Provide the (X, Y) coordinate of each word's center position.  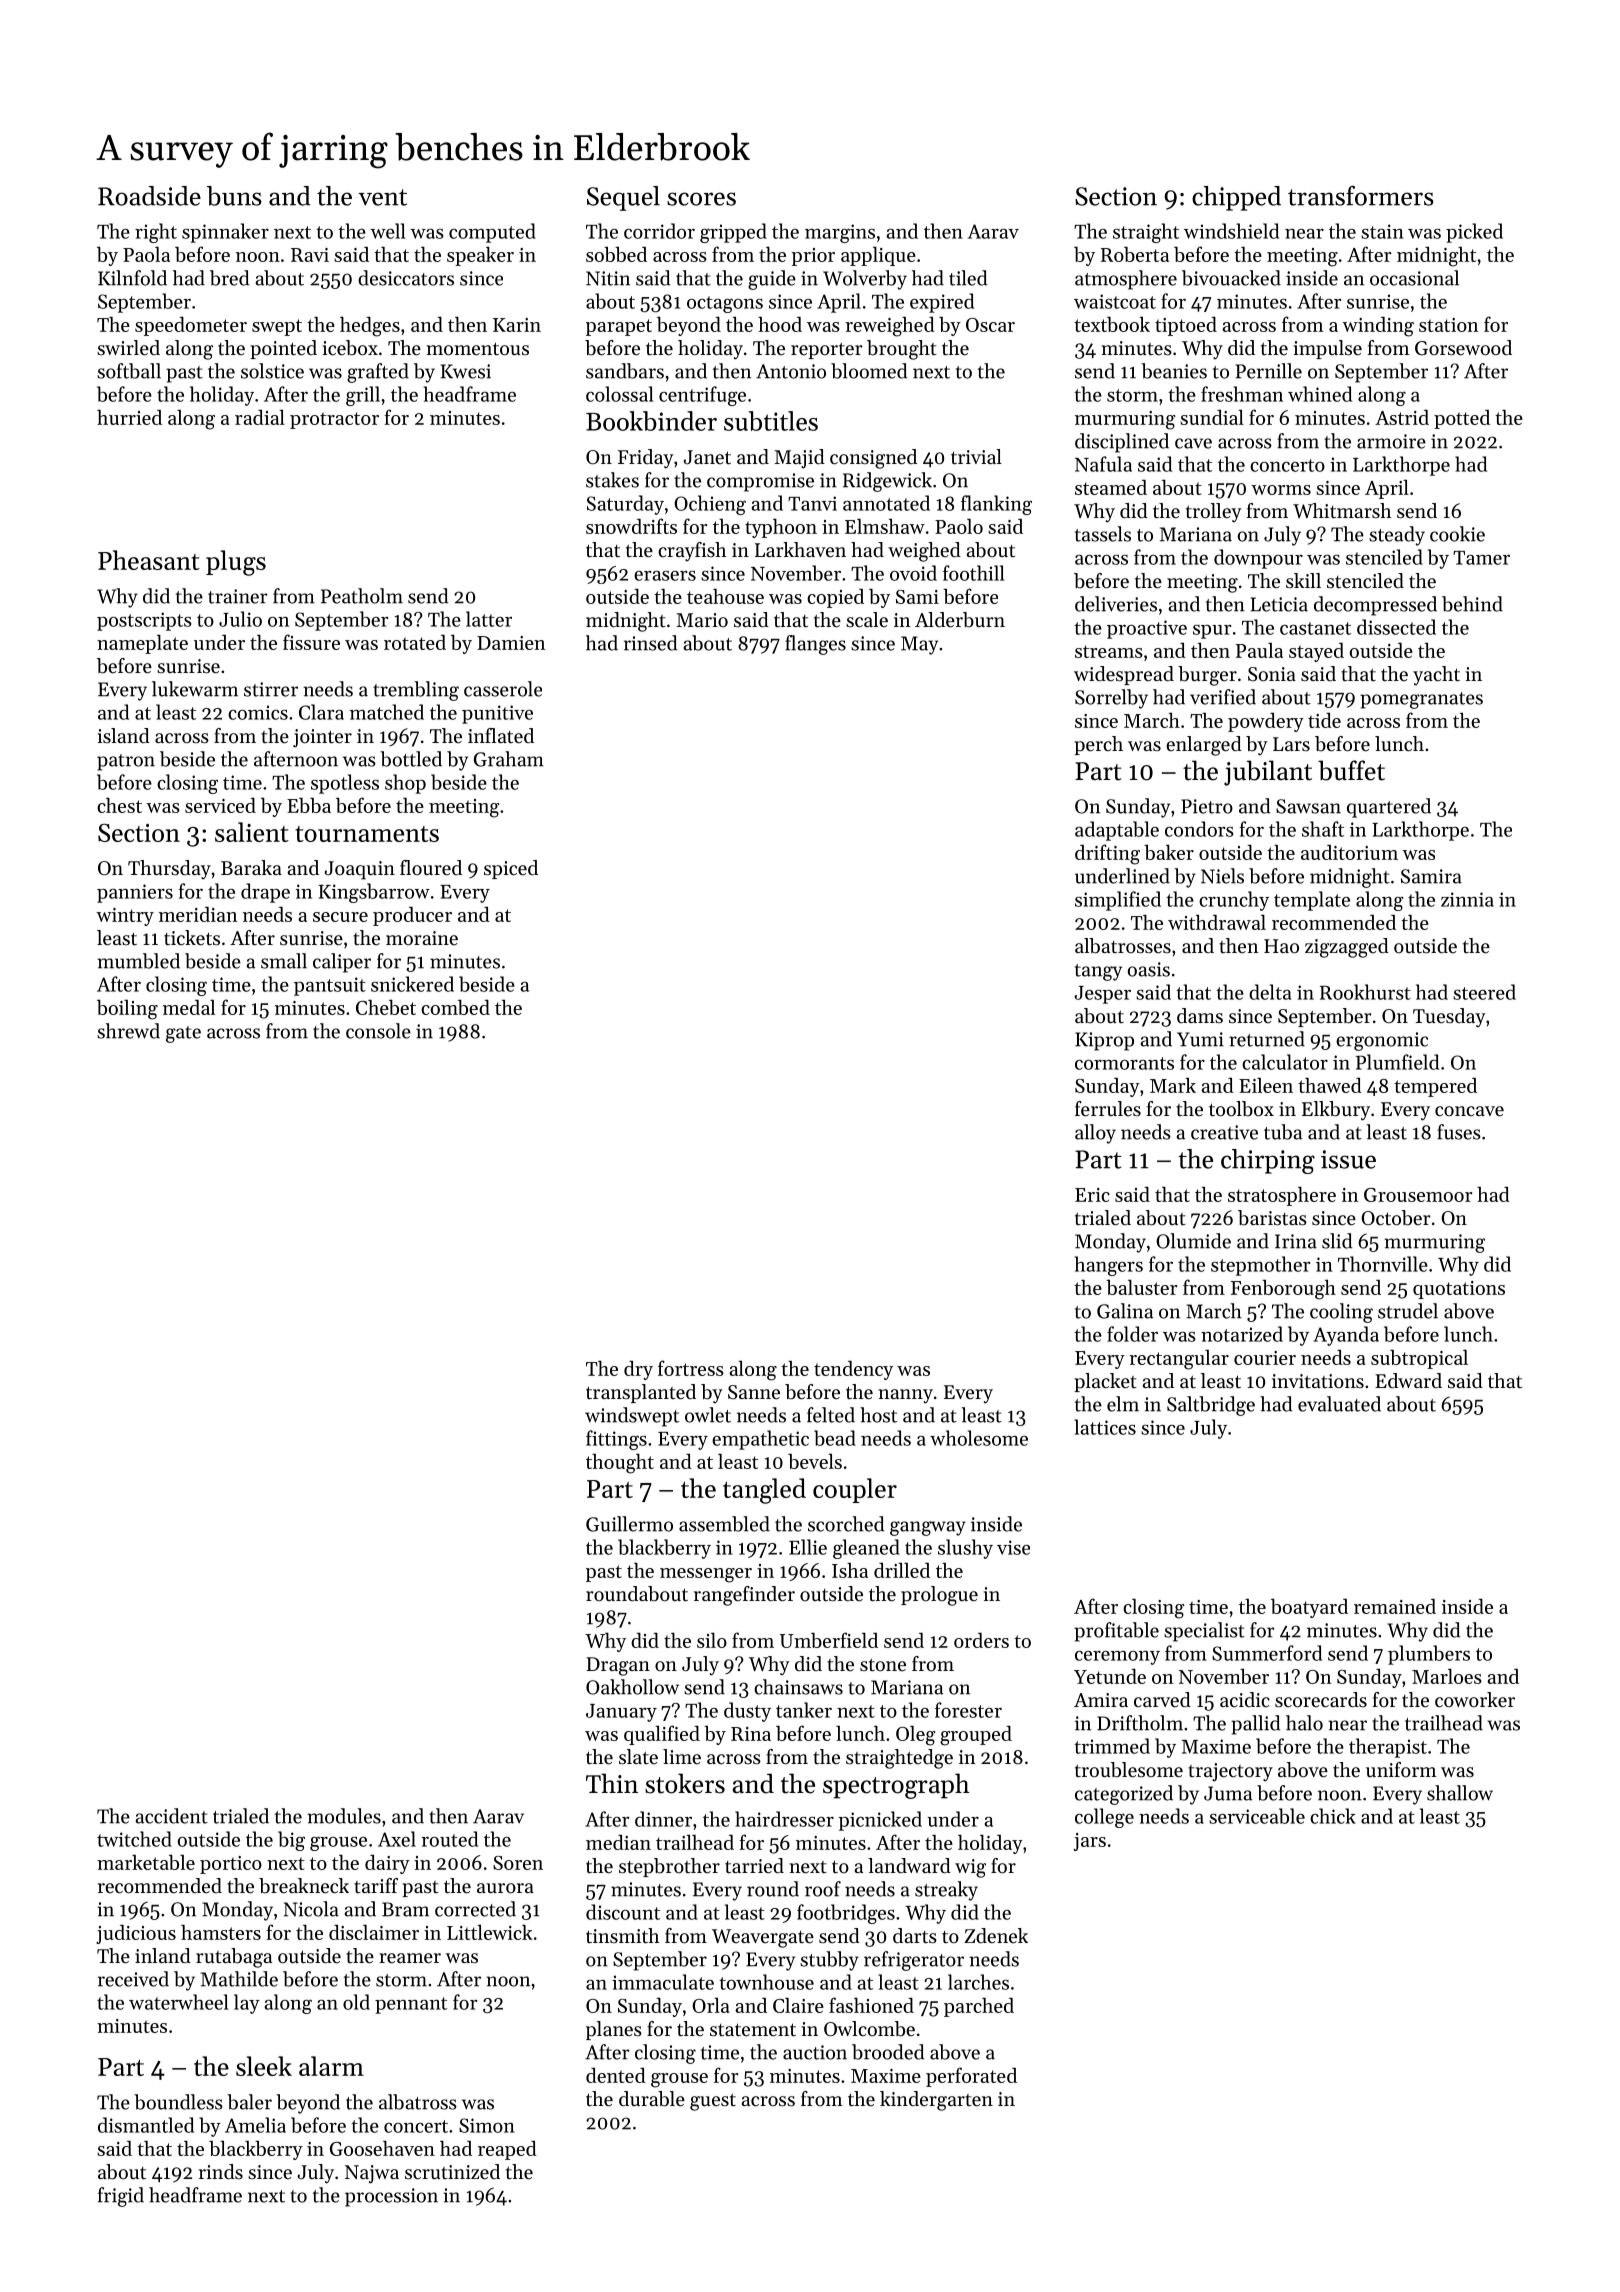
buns (234, 196)
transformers (1361, 195)
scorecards (1321, 1700)
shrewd (128, 1031)
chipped (1236, 198)
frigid (121, 2197)
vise (1013, 1547)
